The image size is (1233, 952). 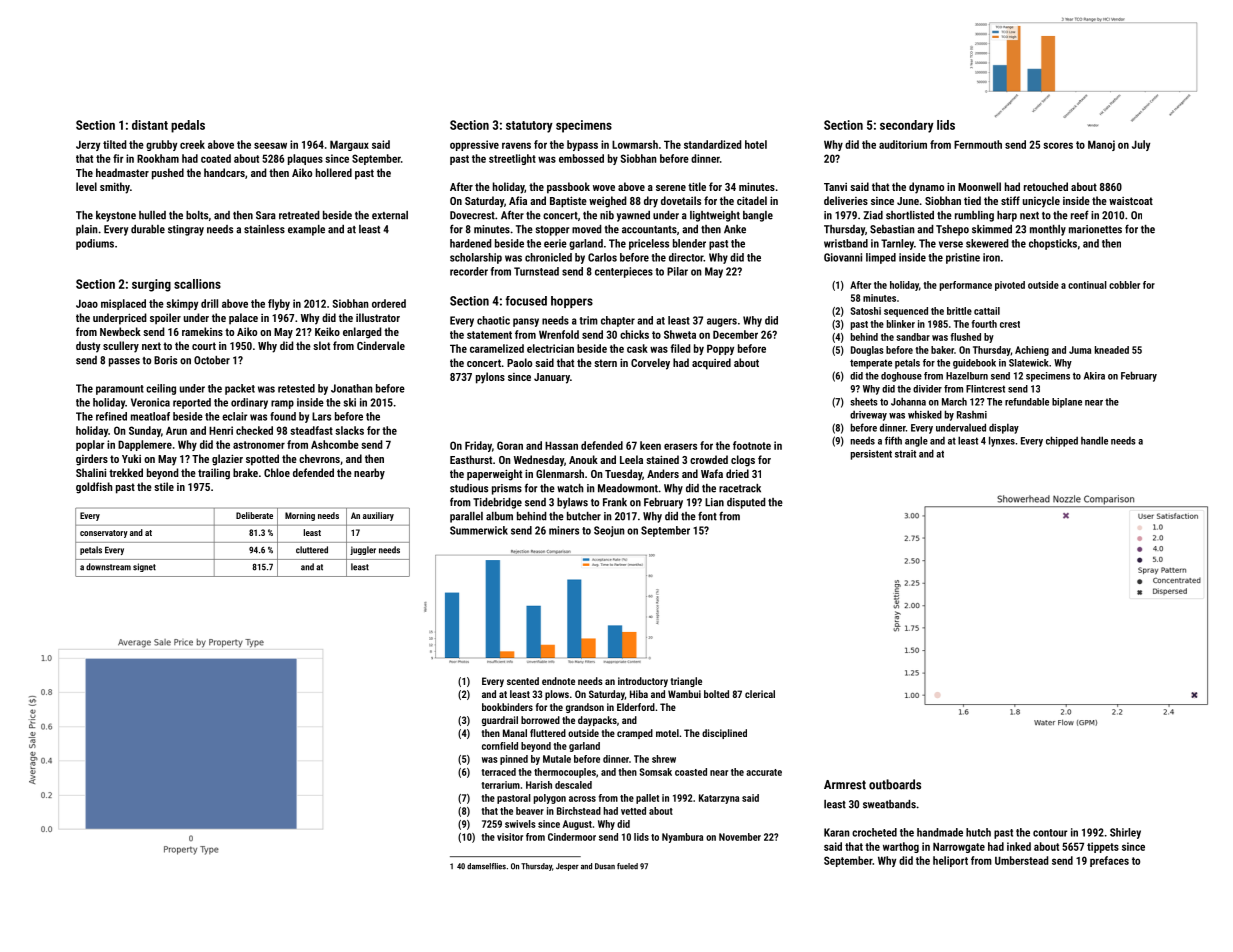 I want to click on Hassan, so click(x=561, y=445).
